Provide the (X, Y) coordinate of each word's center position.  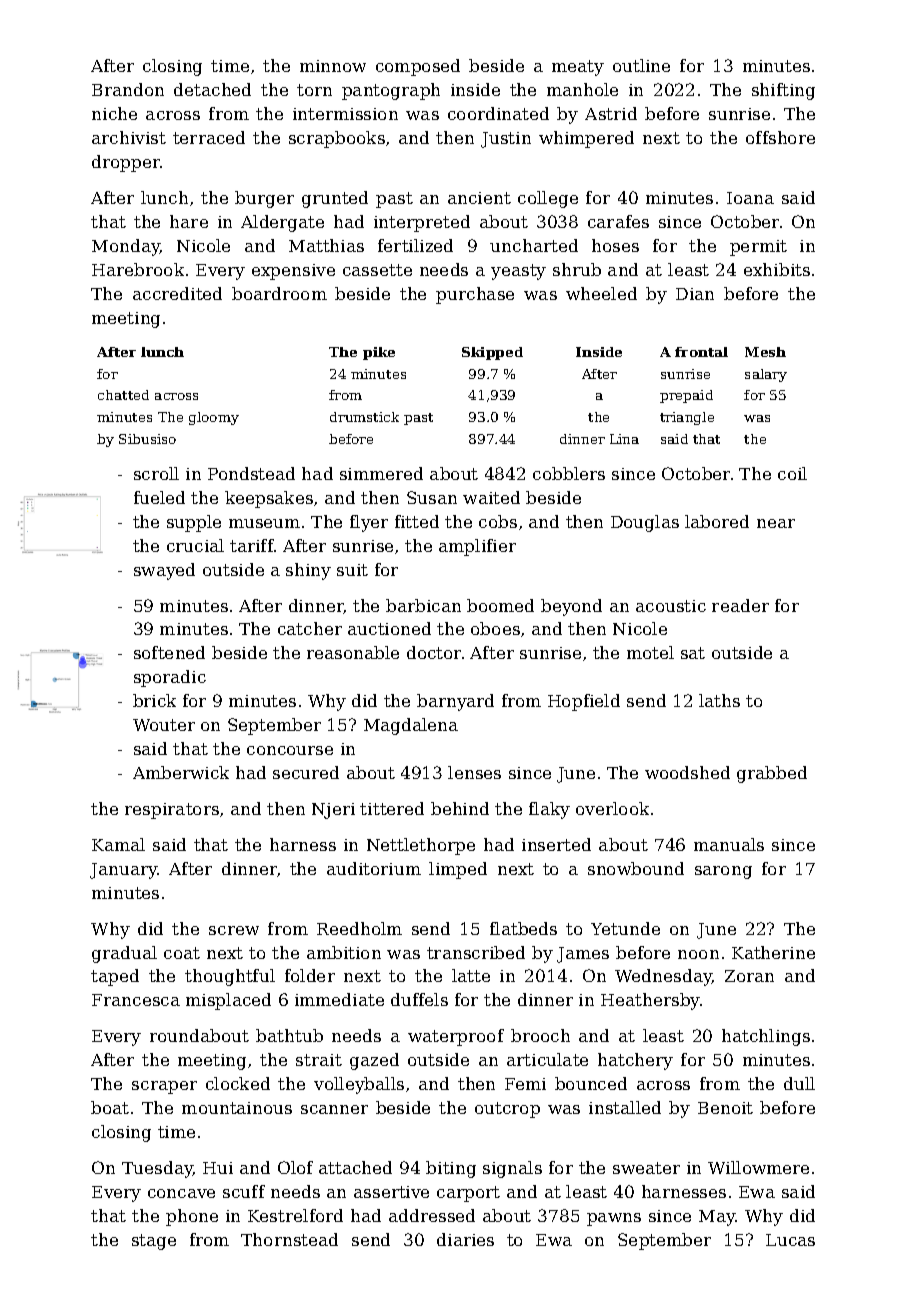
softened (169, 652)
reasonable (353, 652)
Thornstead (289, 1239)
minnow (333, 66)
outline (641, 65)
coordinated (498, 113)
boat (110, 1107)
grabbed (772, 774)
